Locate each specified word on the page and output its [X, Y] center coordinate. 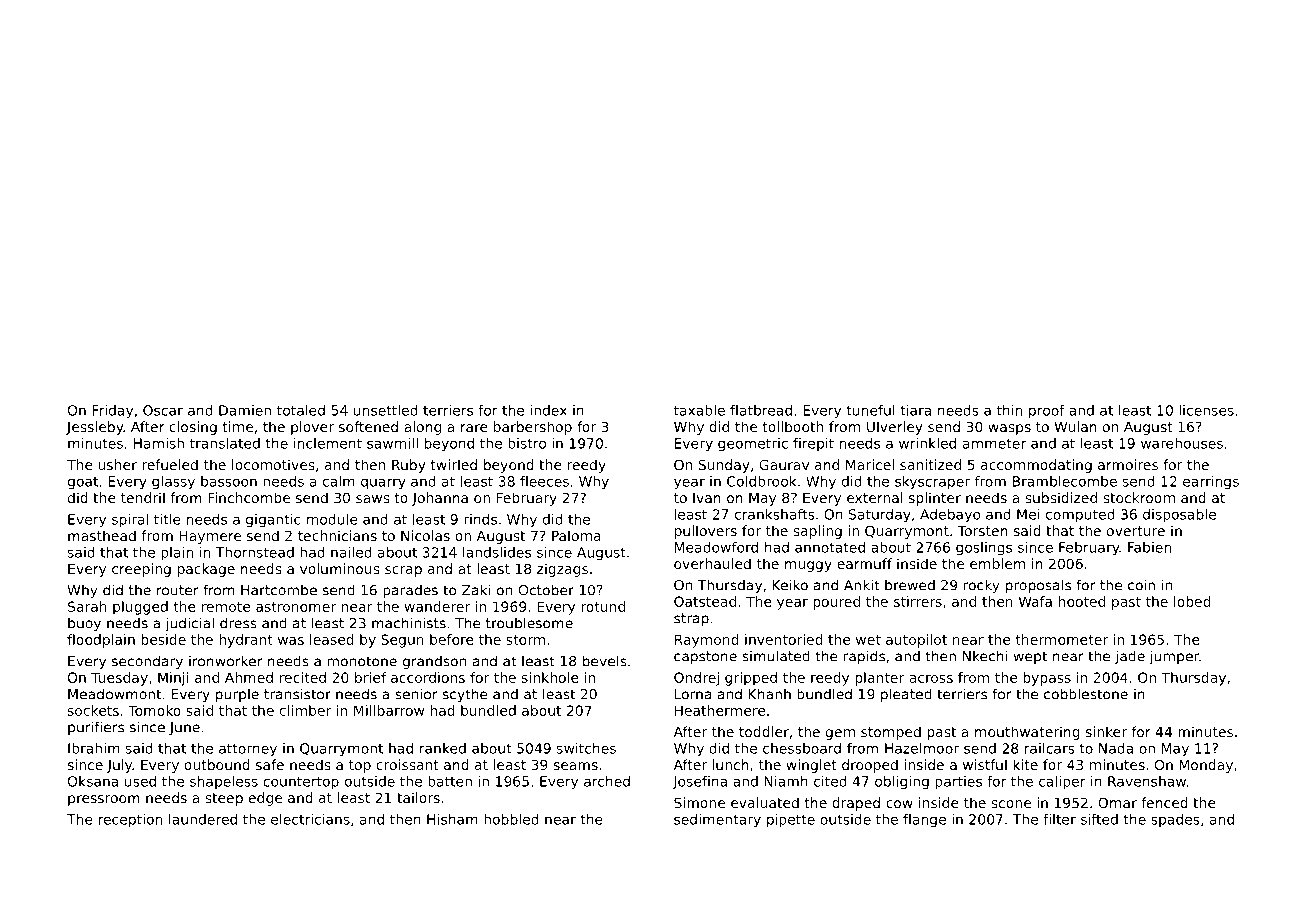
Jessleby [94, 428]
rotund [603, 606]
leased [332, 639]
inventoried [784, 639]
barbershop [533, 428]
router [178, 590]
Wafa [1035, 601]
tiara [915, 410]
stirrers [918, 601]
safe [270, 764]
